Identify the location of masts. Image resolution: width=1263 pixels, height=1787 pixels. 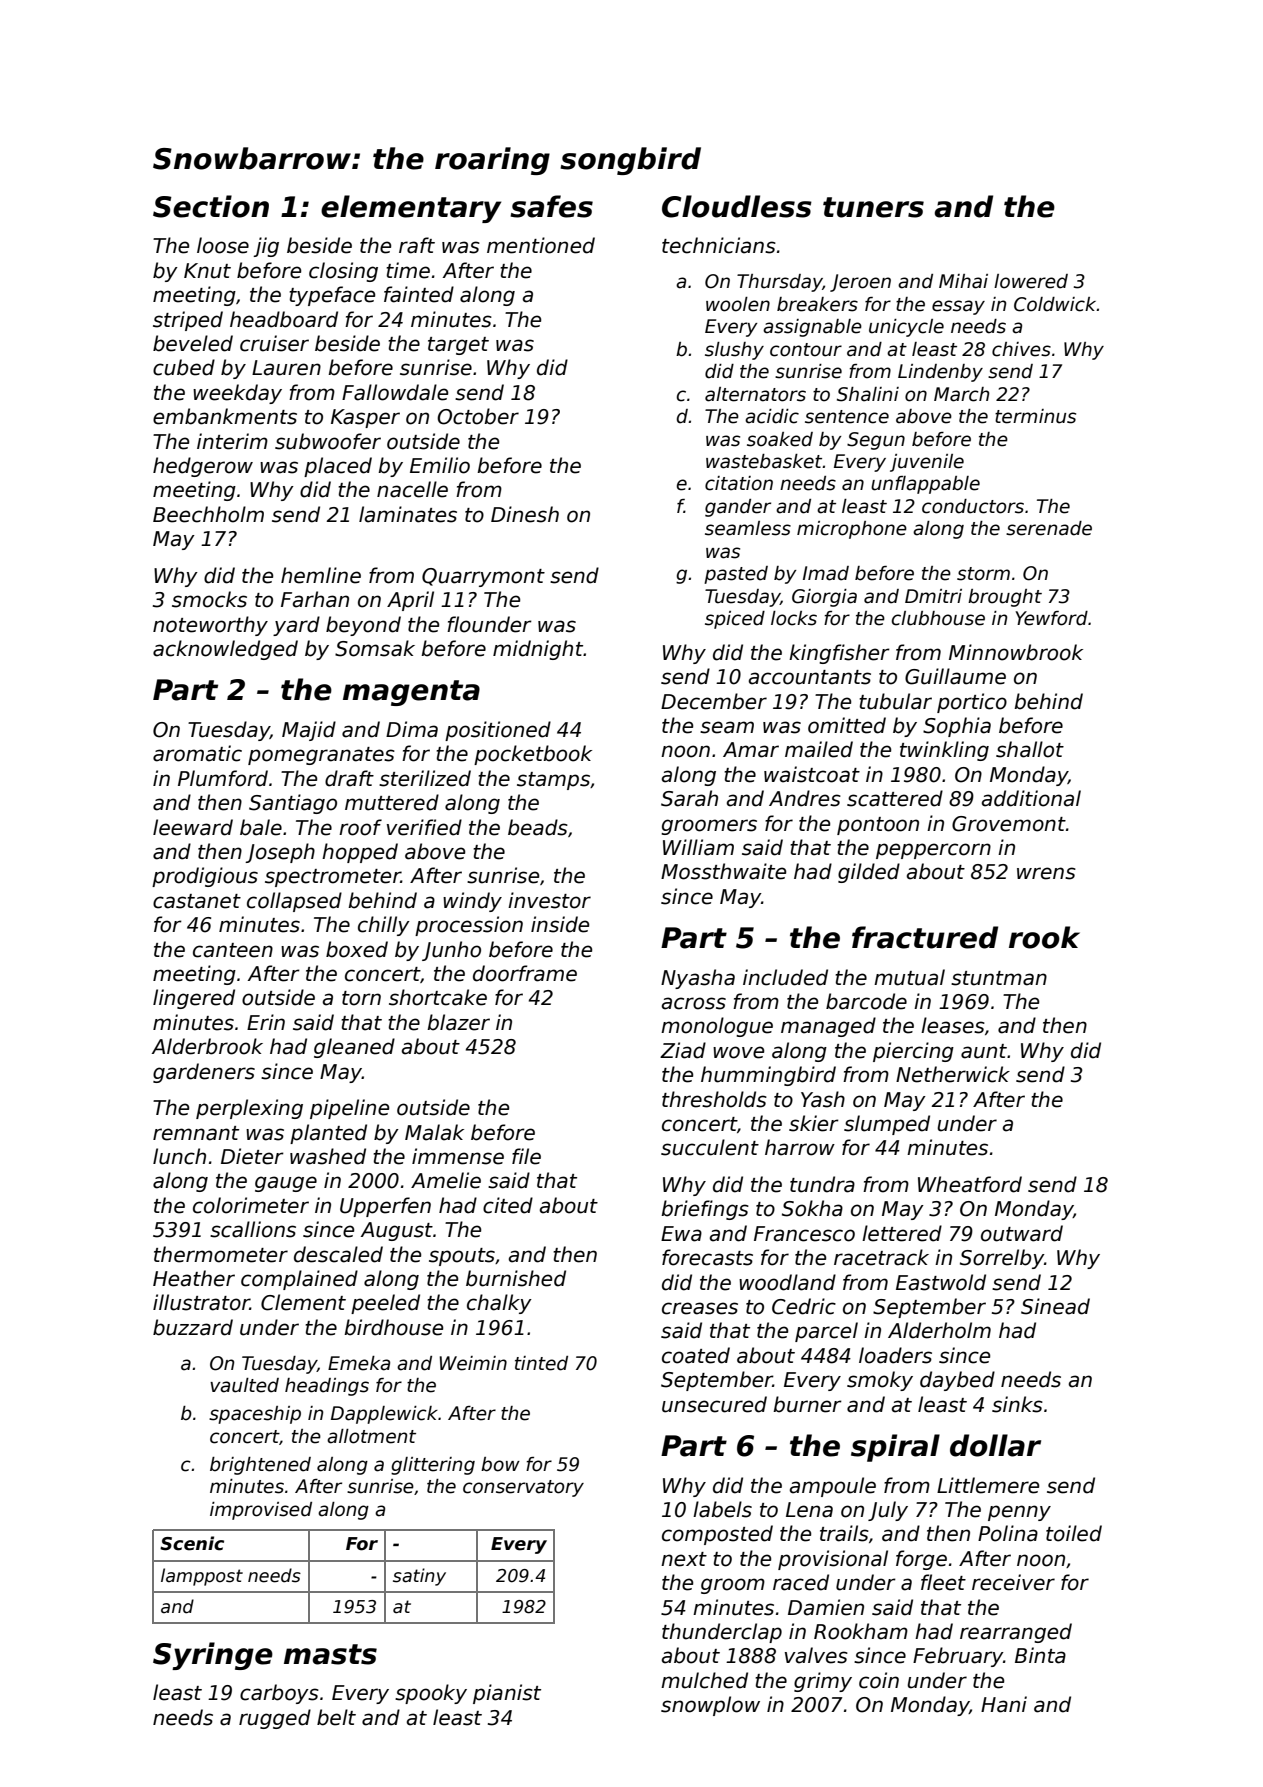
(330, 1654).
